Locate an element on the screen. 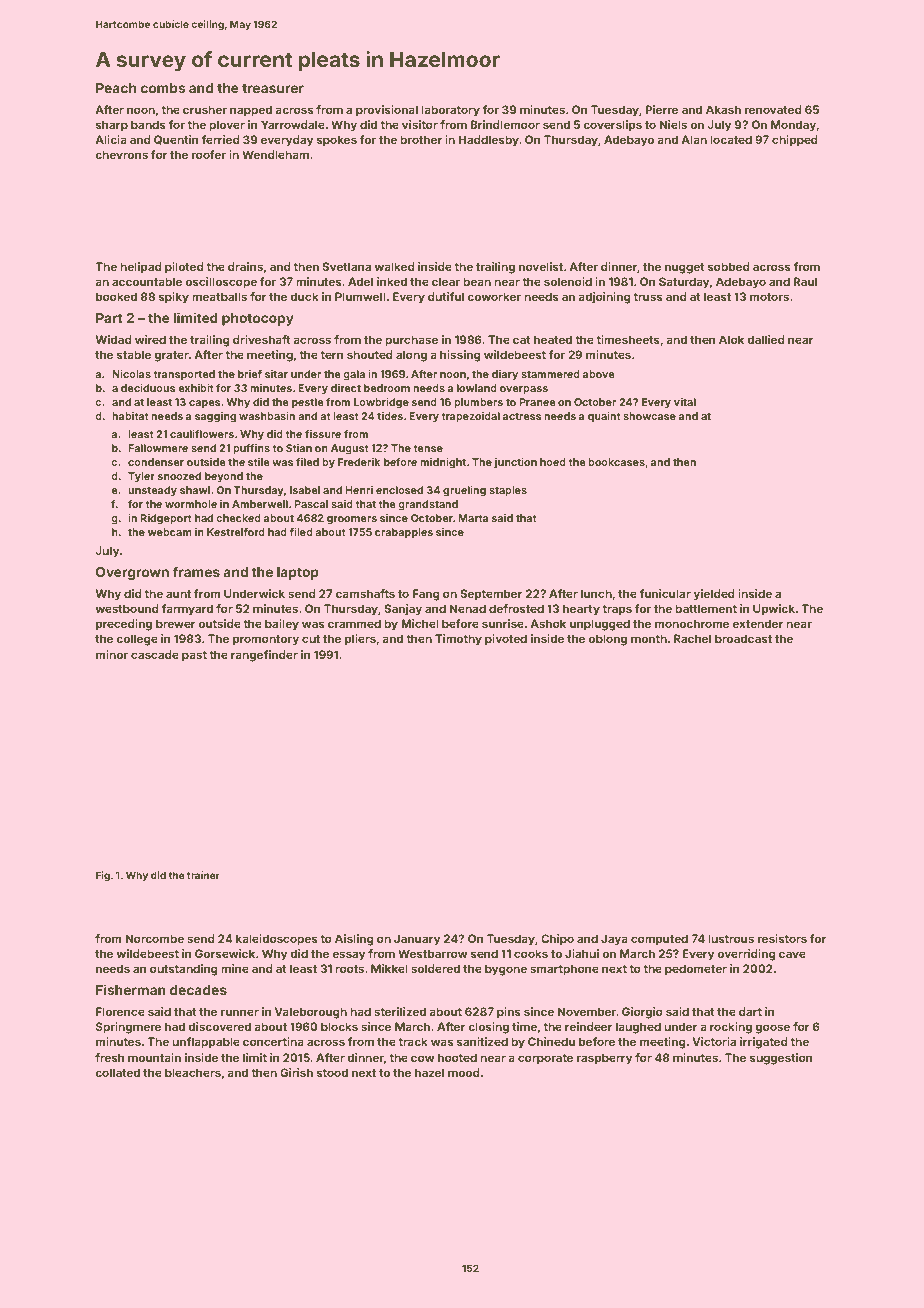 The width and height of the screenshot is (924, 1308). roofer is located at coordinates (209, 154).
